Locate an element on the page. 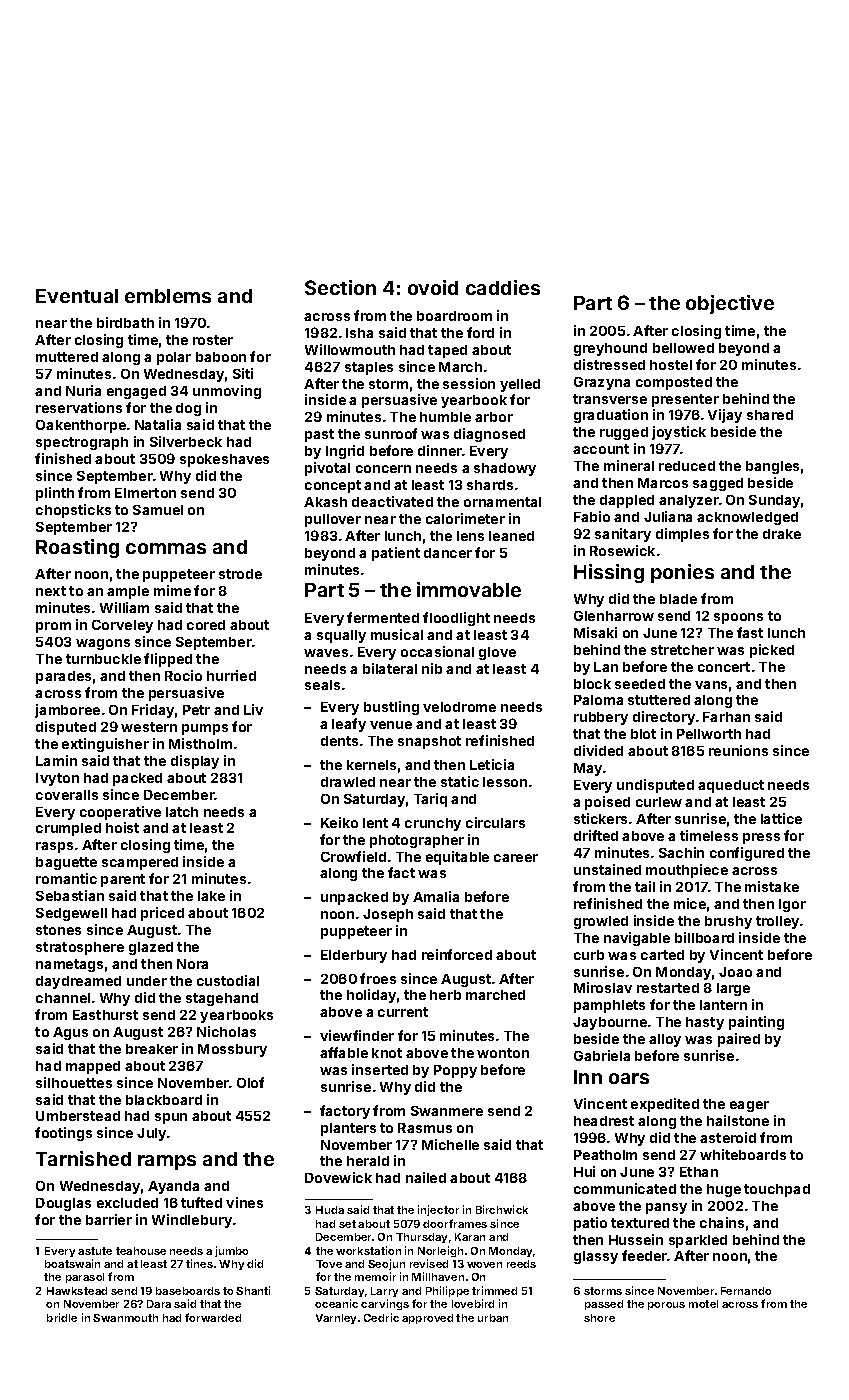 The width and height of the page is (849, 1400). Swanmouth is located at coordinates (125, 1318).
